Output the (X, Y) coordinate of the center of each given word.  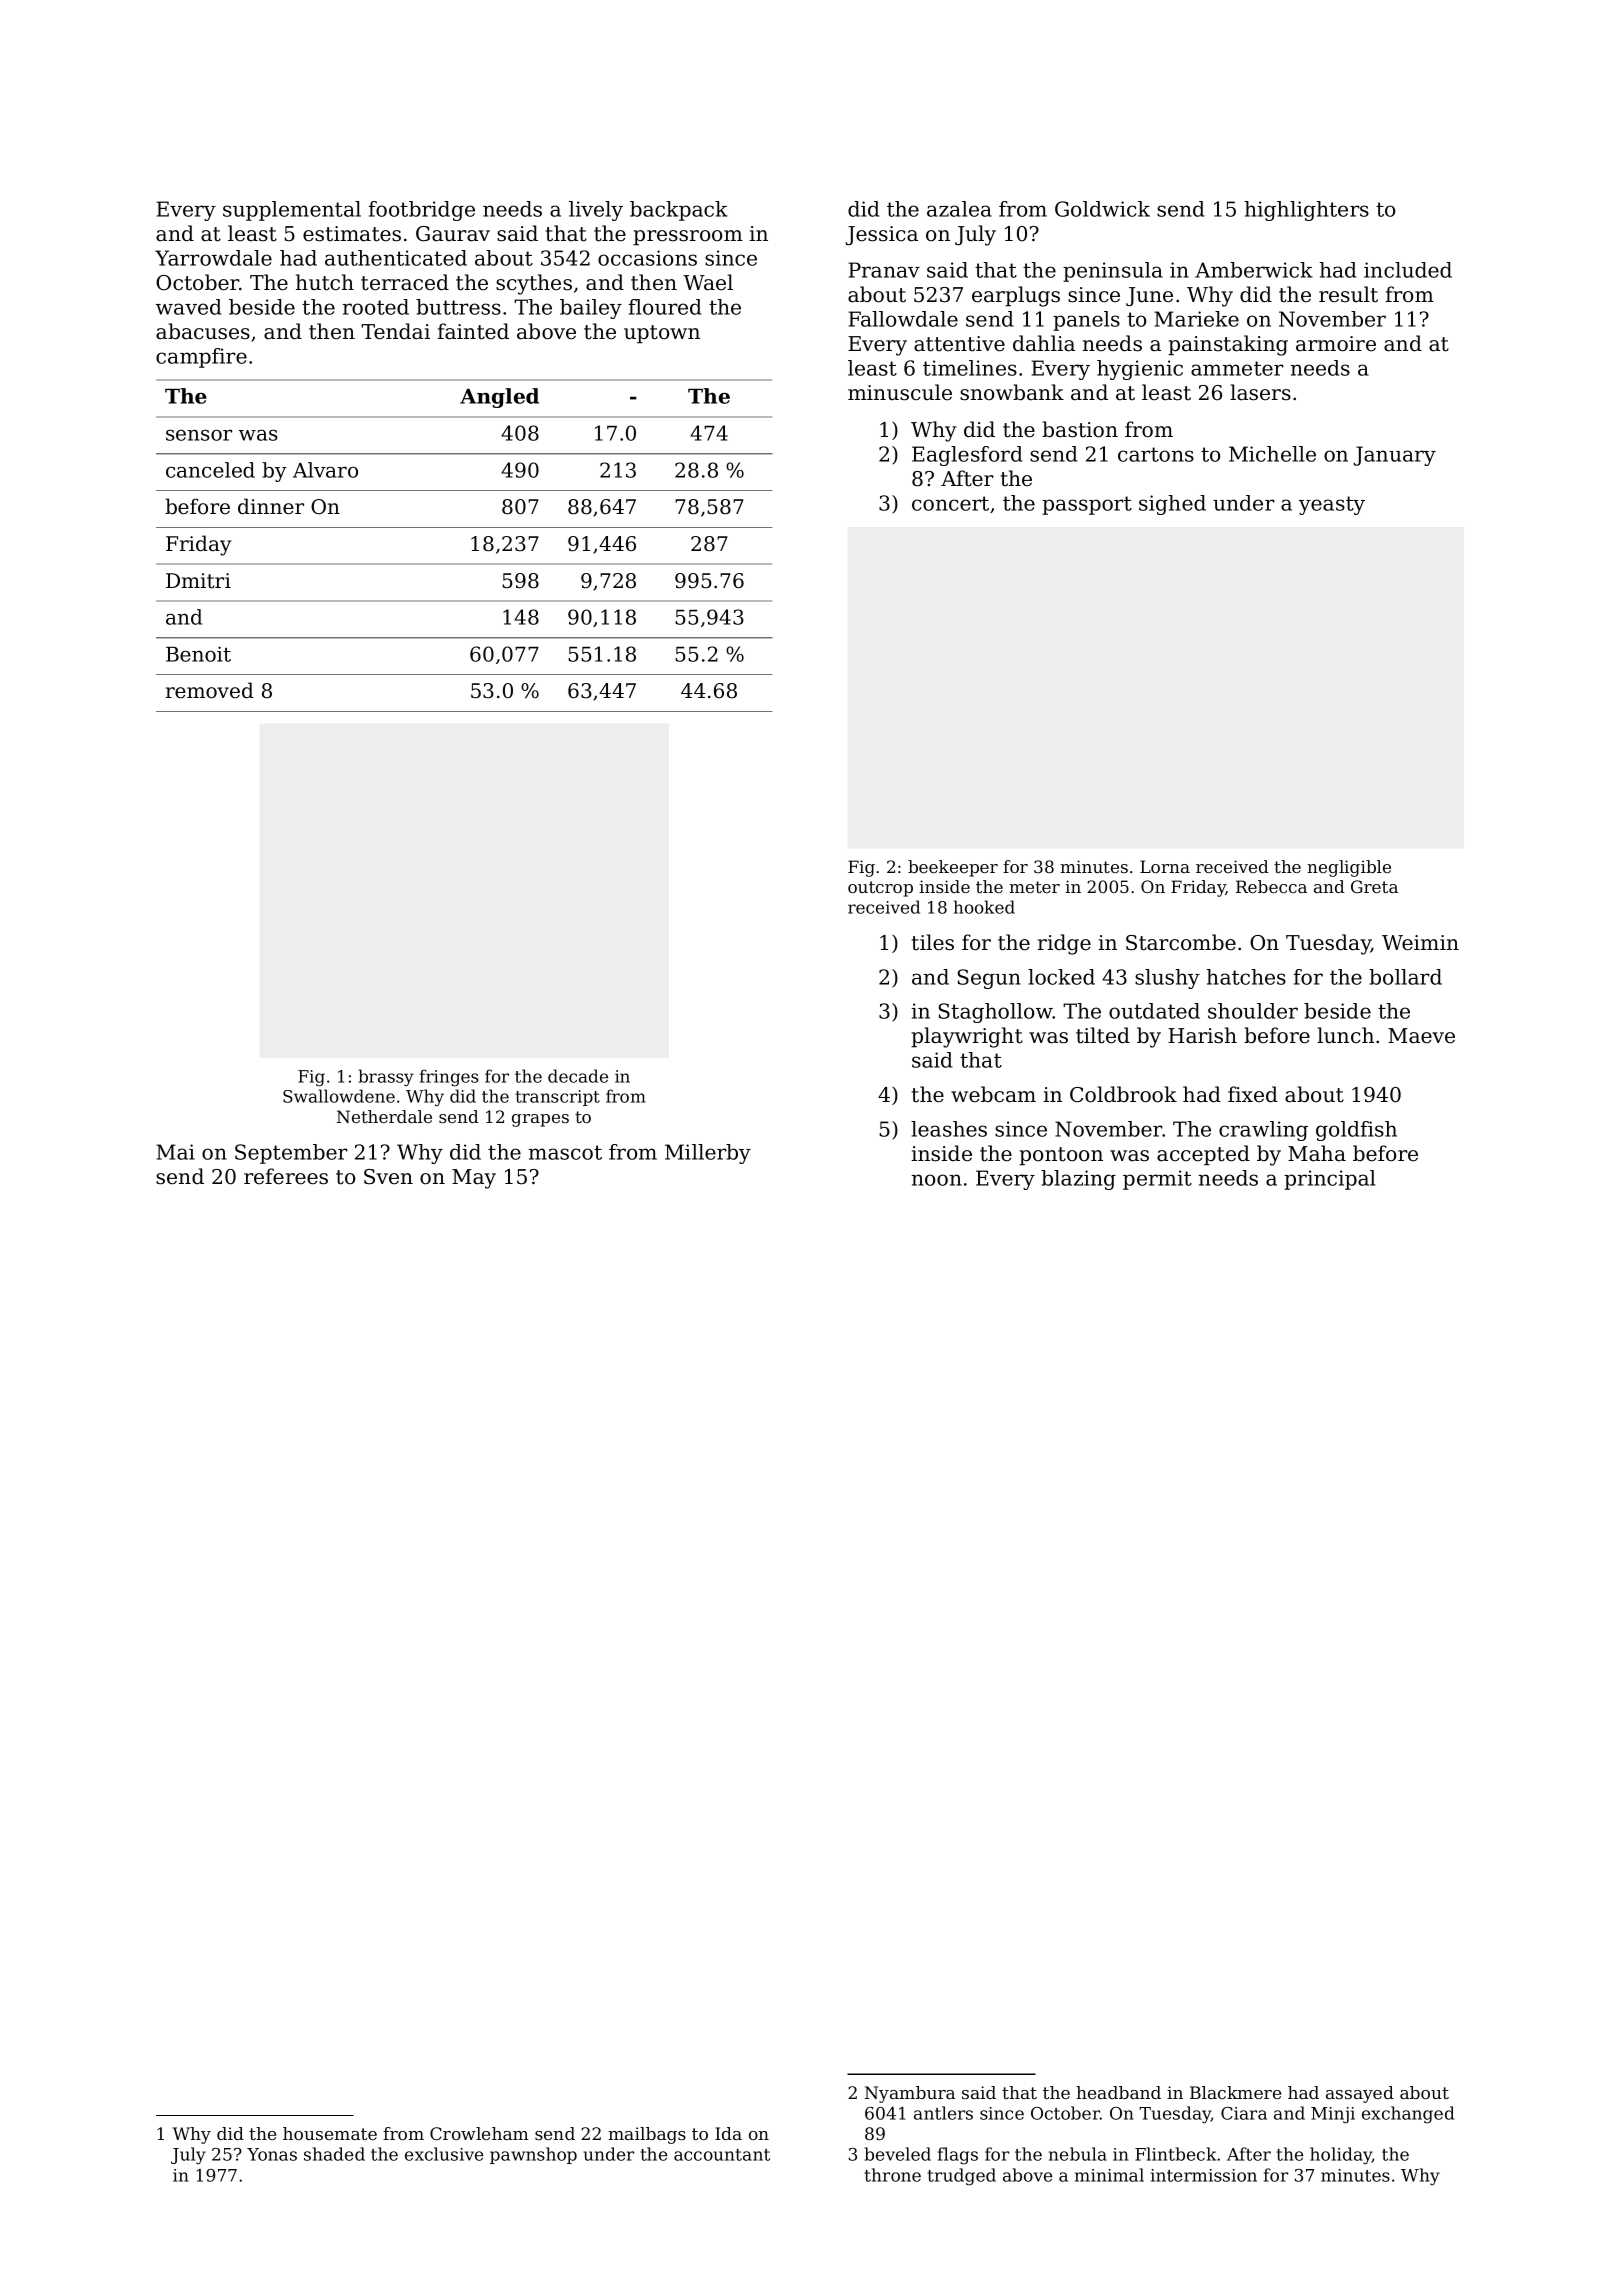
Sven (388, 1177)
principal (1329, 1180)
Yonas (272, 2154)
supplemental (292, 211)
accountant (722, 2155)
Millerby (708, 1154)
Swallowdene (339, 1096)
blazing (1078, 1180)
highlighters (1306, 211)
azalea (959, 209)
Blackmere (1235, 2092)
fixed (1253, 1094)
